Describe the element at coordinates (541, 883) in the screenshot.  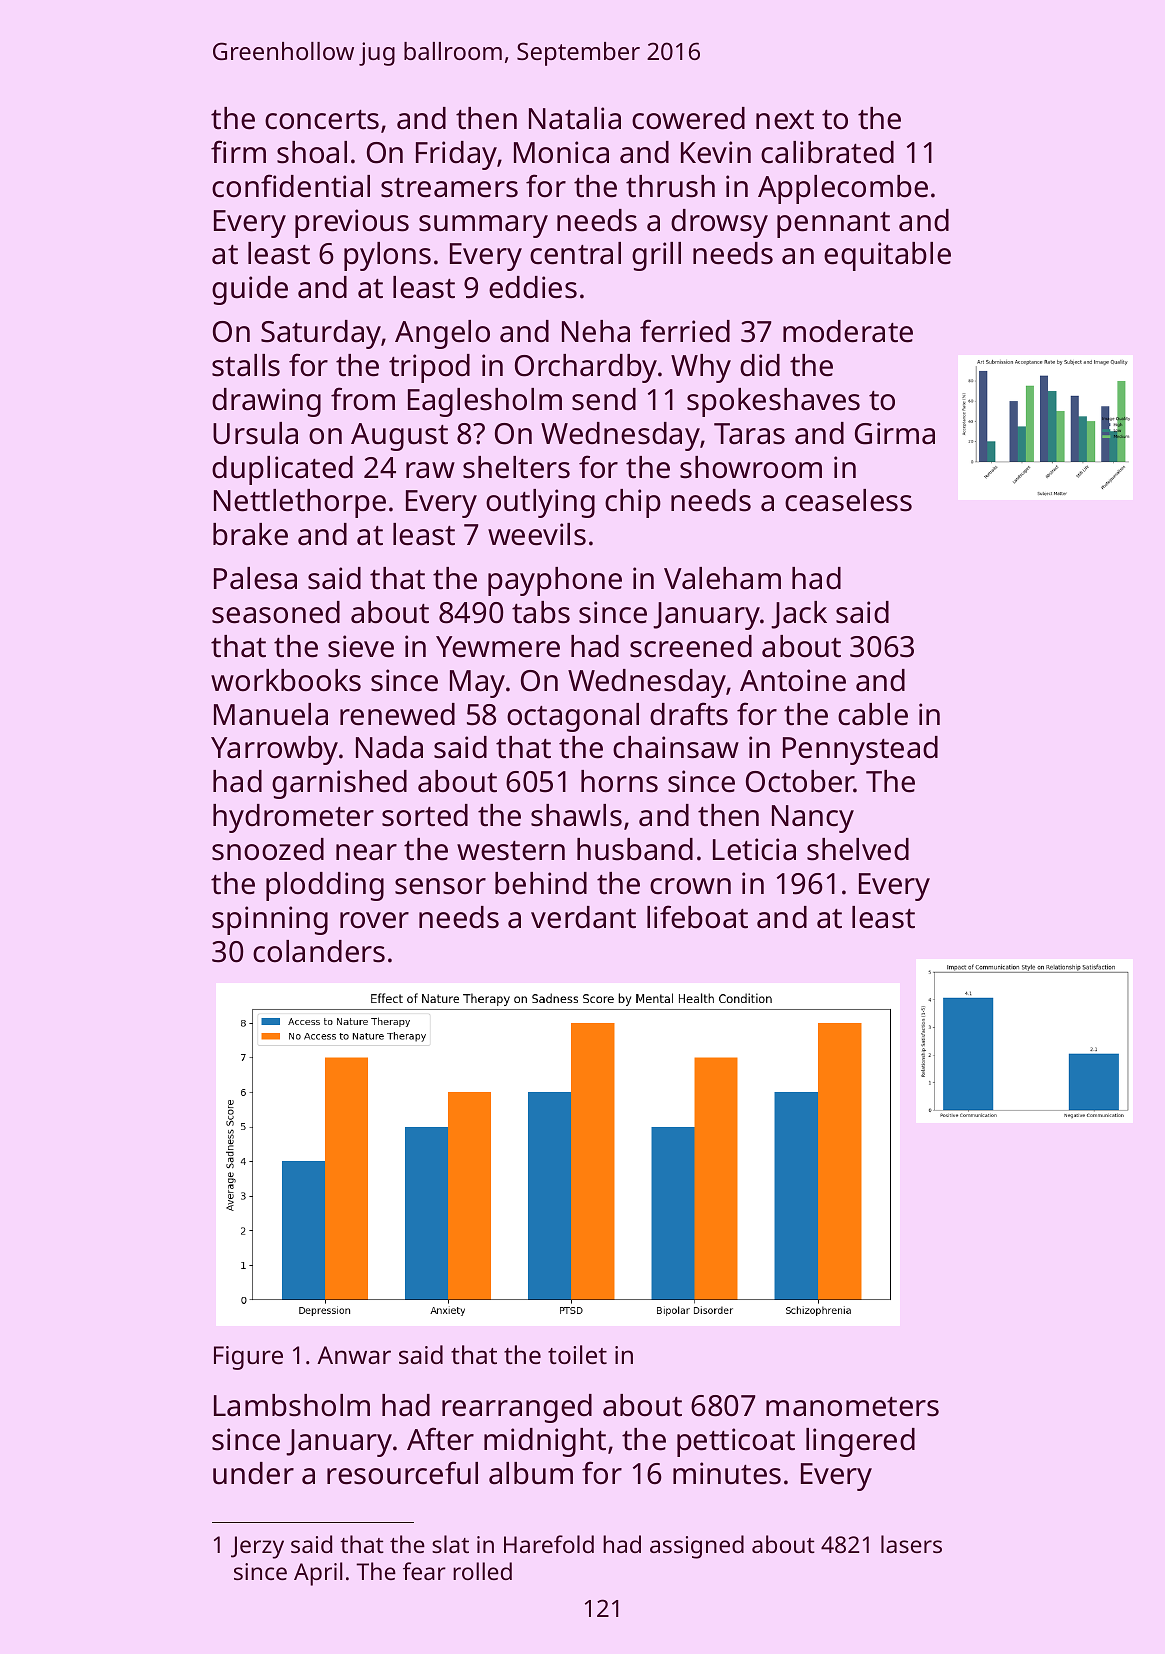
I see `behind` at that location.
